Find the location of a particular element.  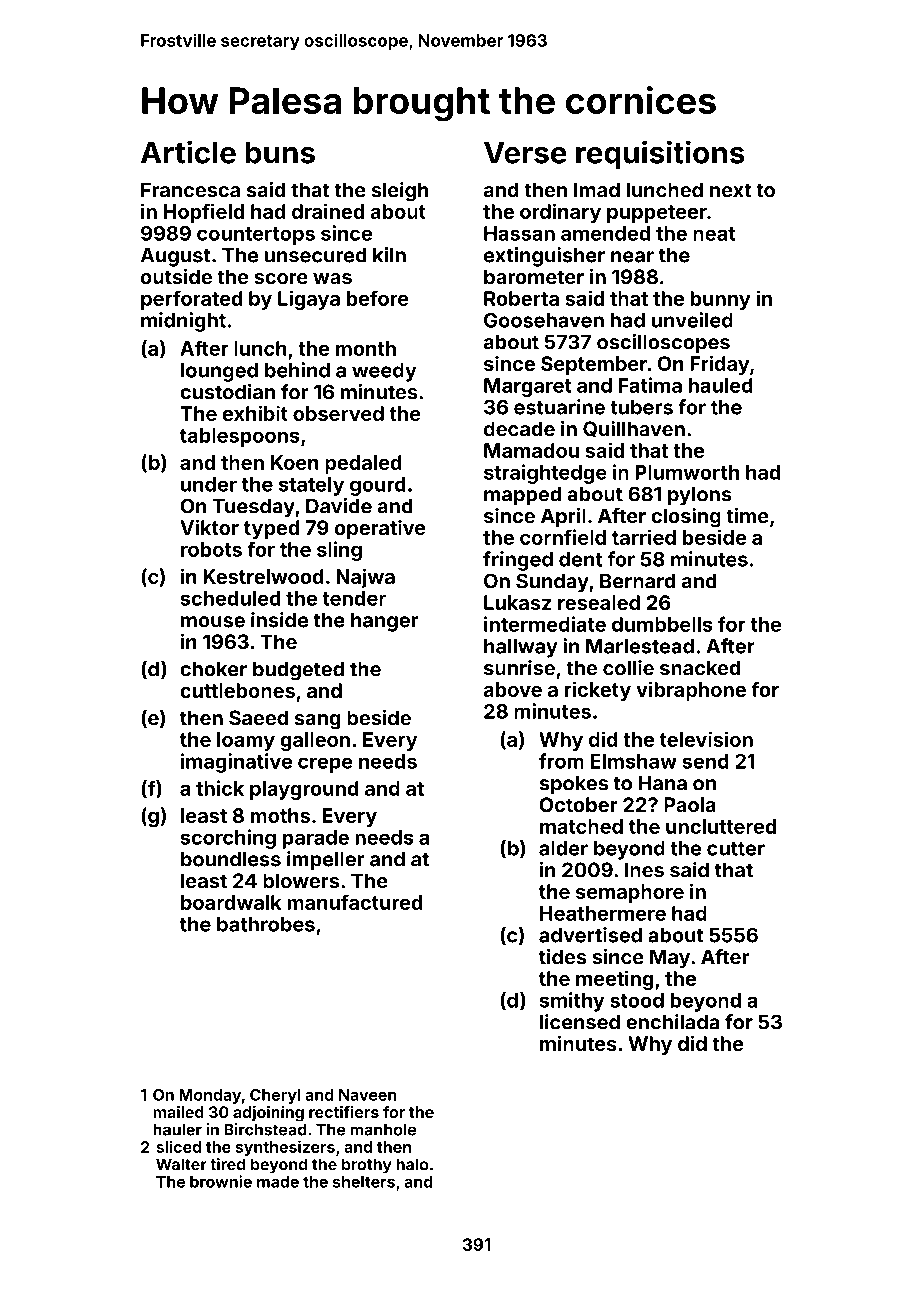

mailed is located at coordinates (178, 1112).
